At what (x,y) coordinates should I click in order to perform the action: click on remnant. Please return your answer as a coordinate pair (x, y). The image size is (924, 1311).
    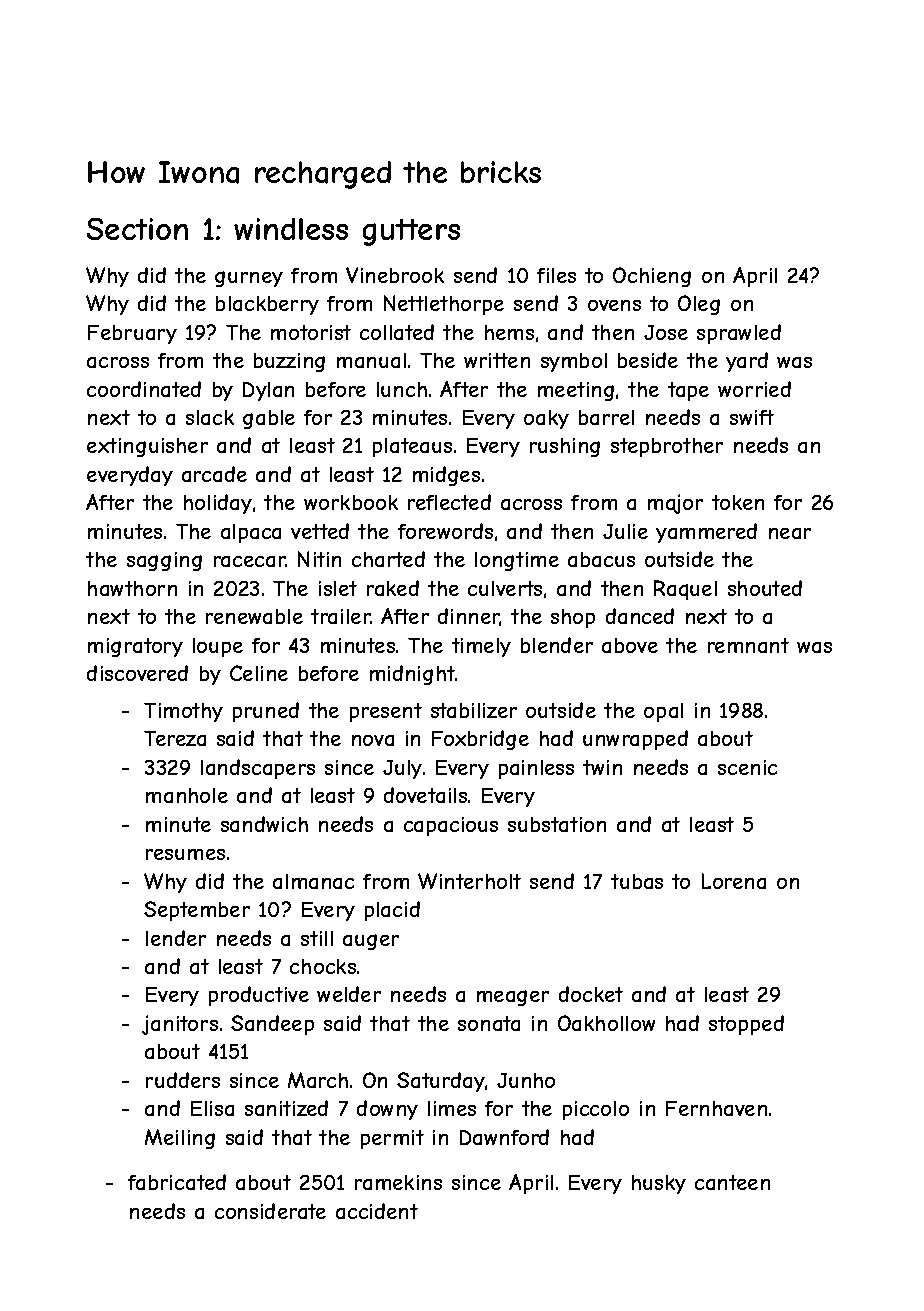
    Looking at the image, I should click on (748, 645).
